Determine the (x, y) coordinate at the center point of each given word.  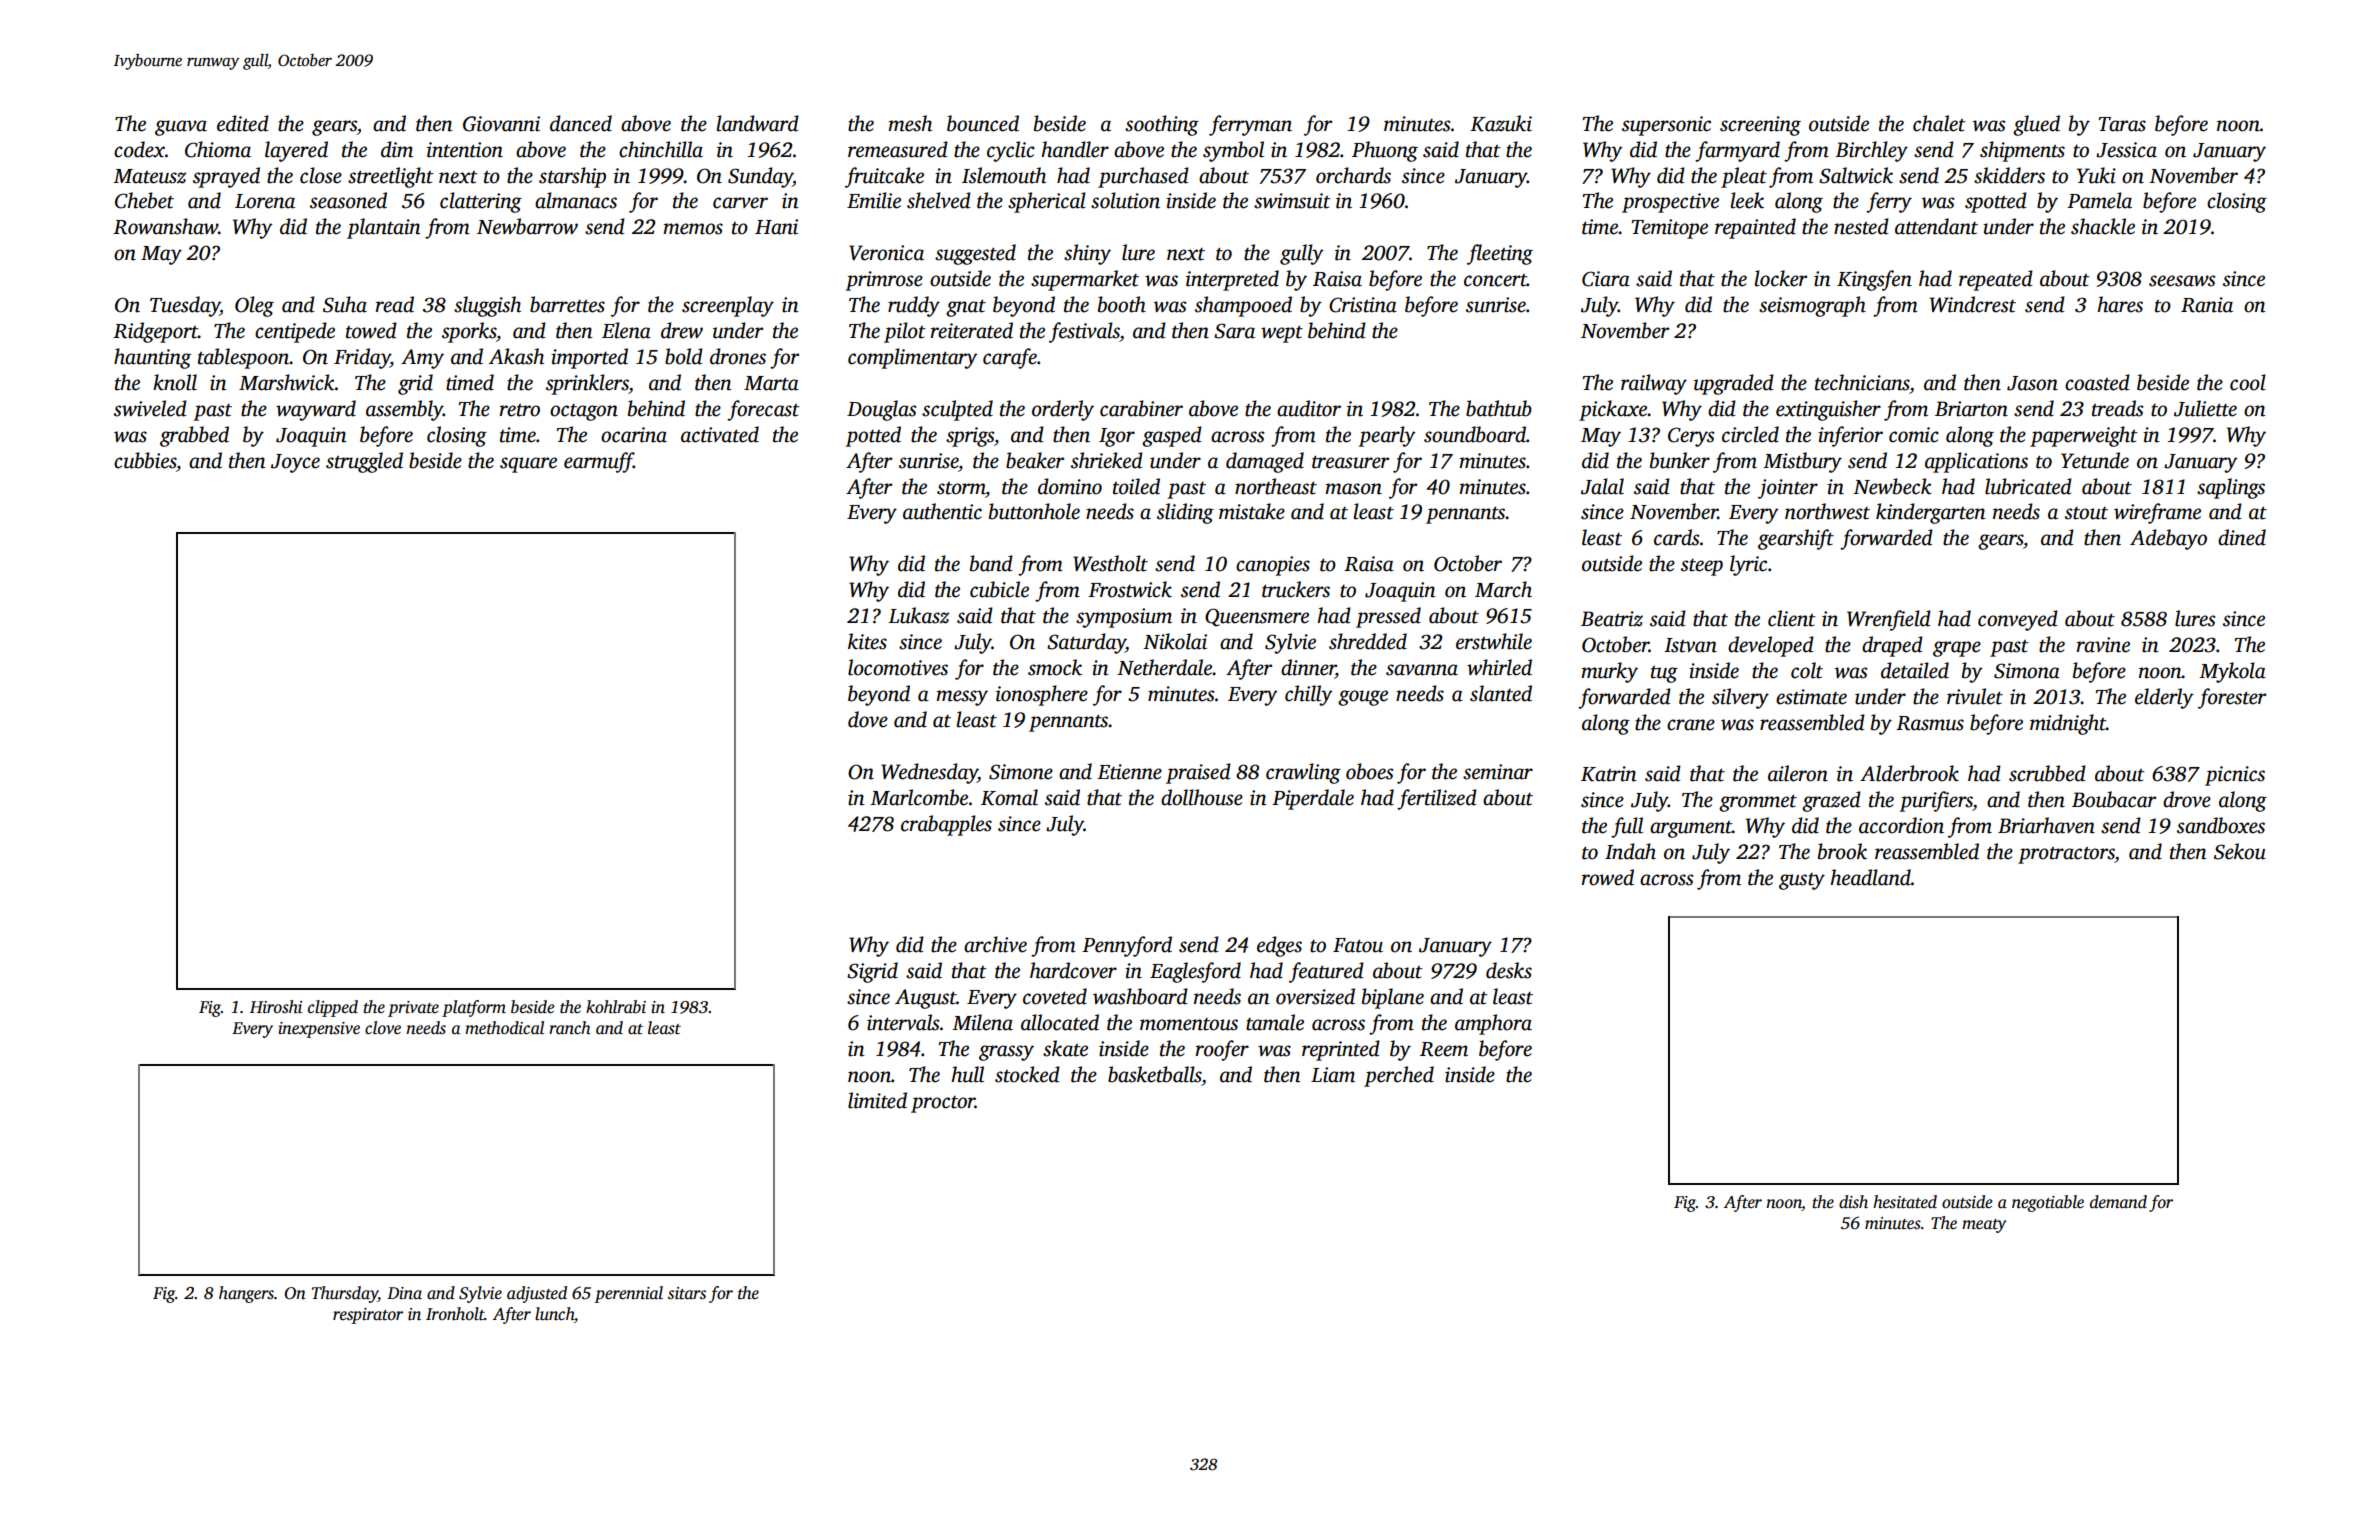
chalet (1939, 123)
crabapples (946, 825)
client (1792, 618)
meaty (1984, 1226)
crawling (1303, 773)
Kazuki (1501, 123)
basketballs (1155, 1074)
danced (581, 123)
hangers (246, 1294)
